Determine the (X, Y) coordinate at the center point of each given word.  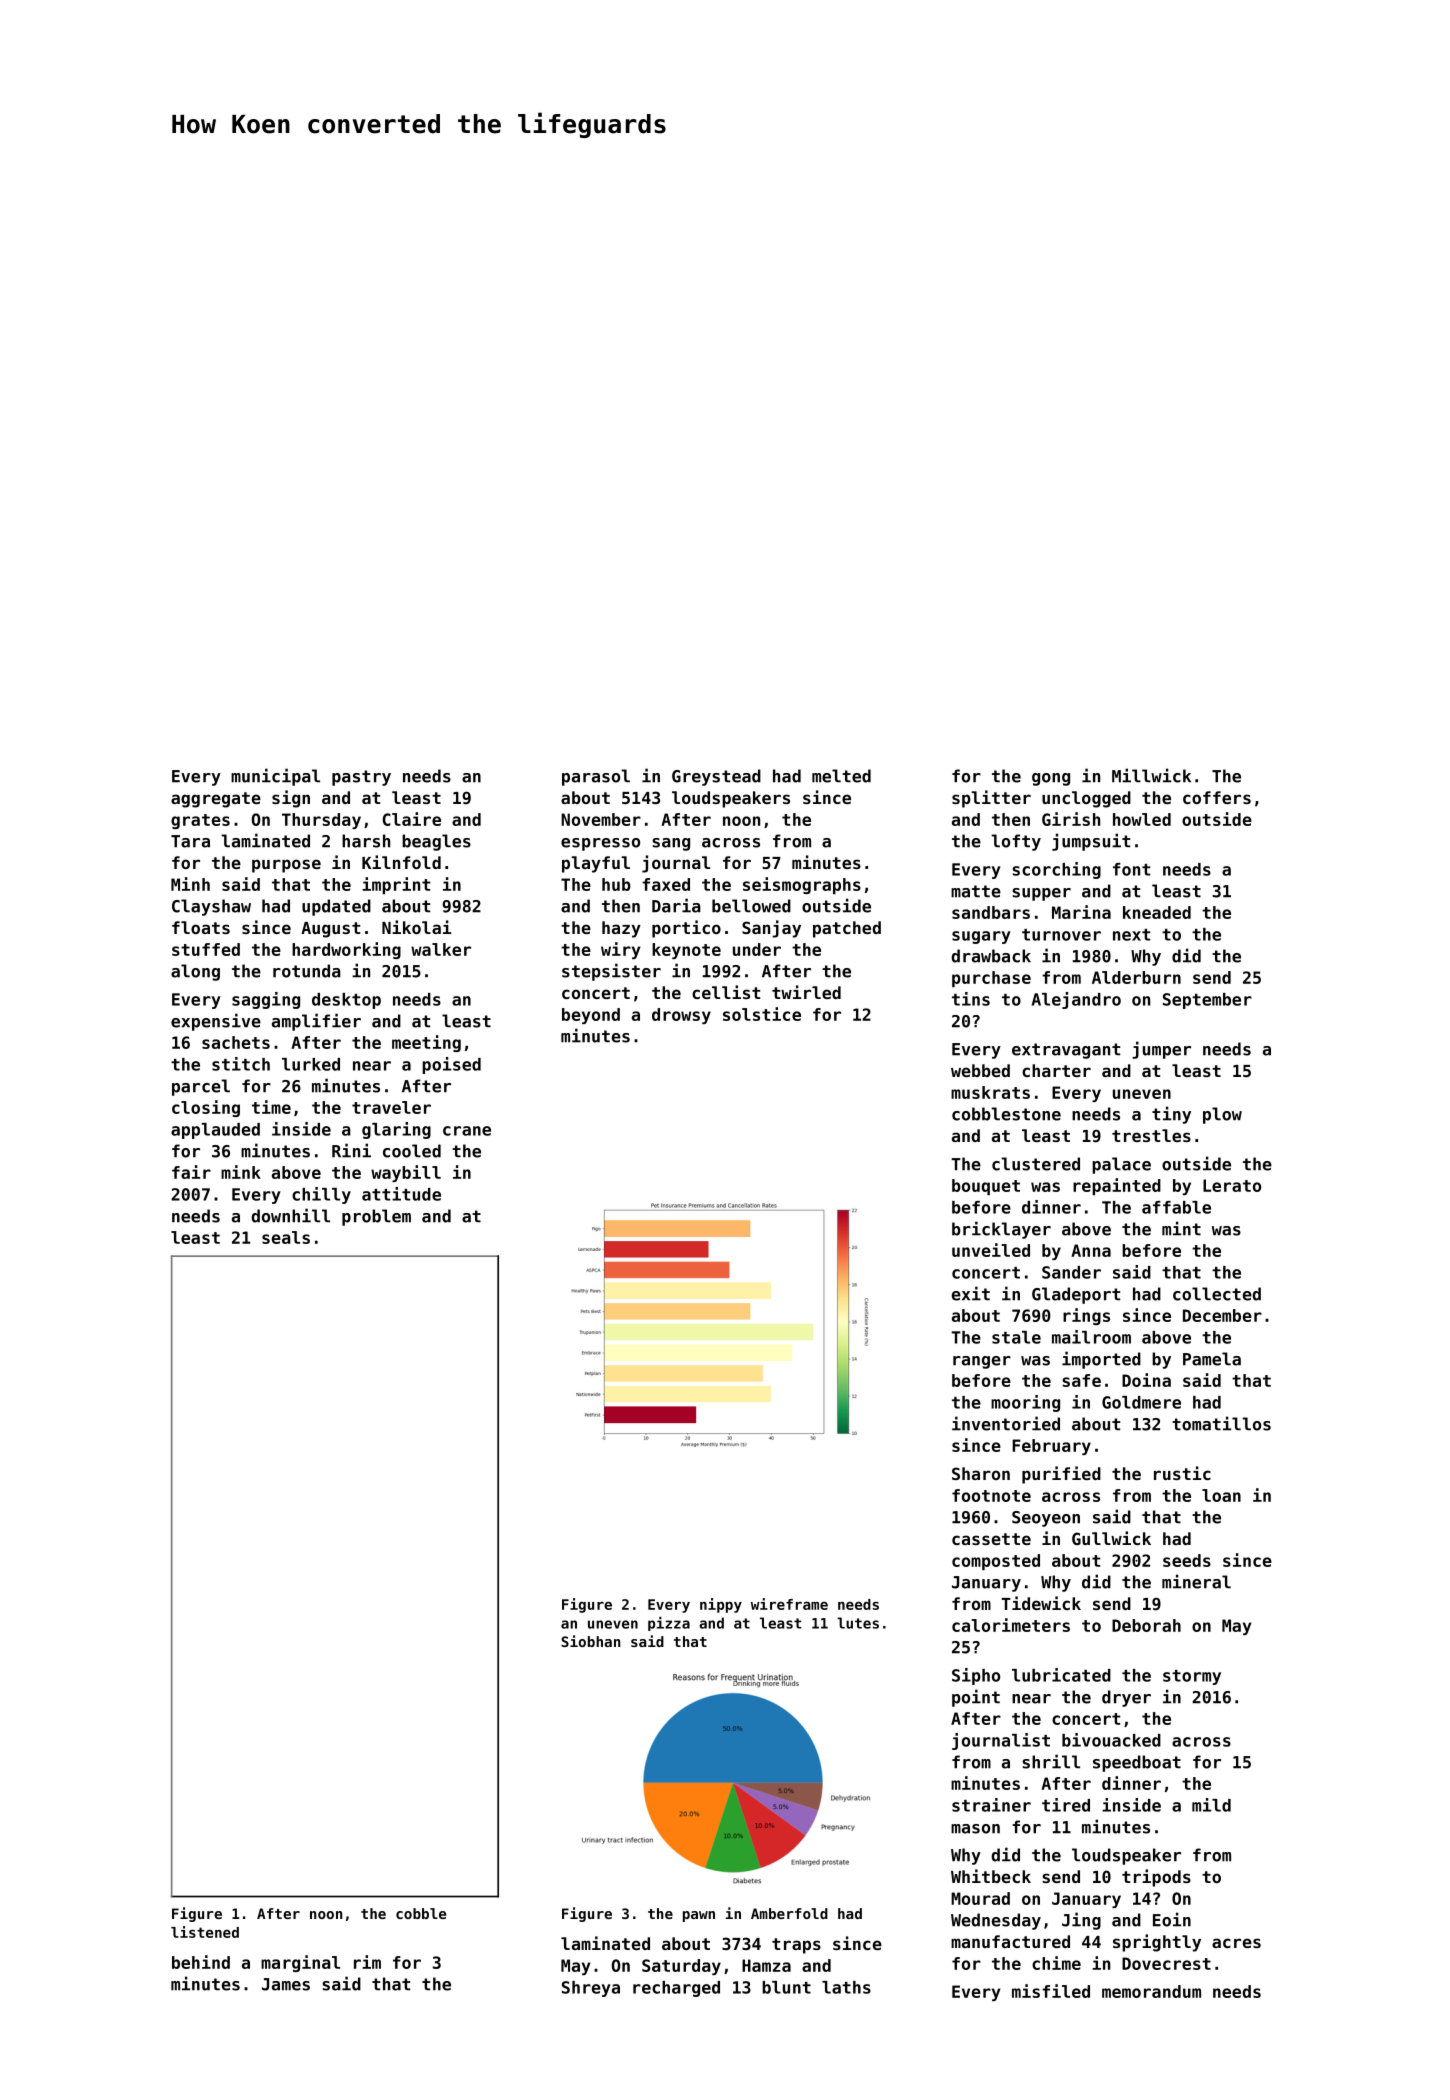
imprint (396, 885)
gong (1051, 779)
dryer (1126, 1698)
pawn (699, 1916)
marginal (300, 1963)
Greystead (716, 777)
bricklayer (1001, 1230)
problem (376, 1217)
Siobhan (591, 1641)
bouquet (986, 1187)
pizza (669, 1624)
